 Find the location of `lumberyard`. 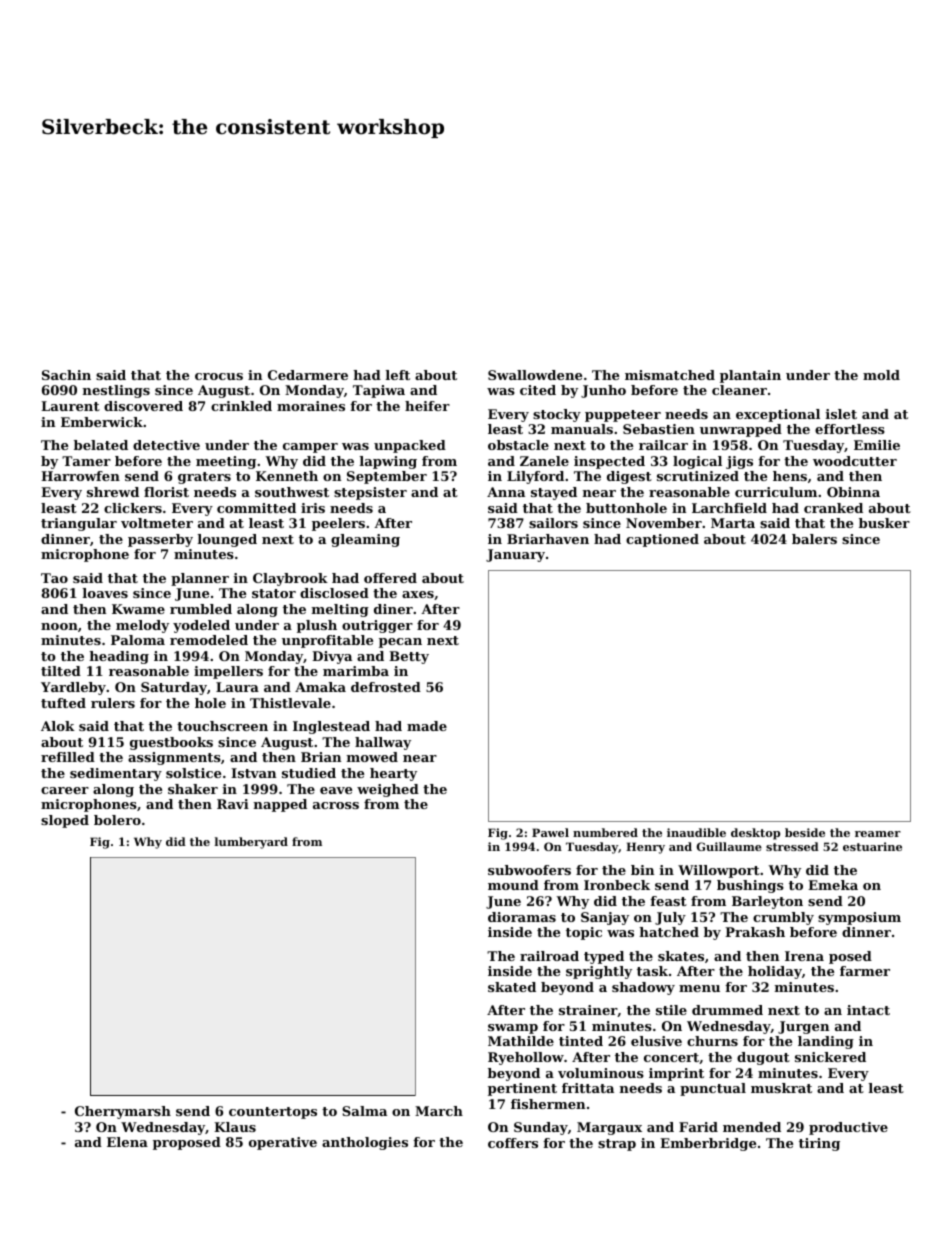

lumberyard is located at coordinates (251, 843).
